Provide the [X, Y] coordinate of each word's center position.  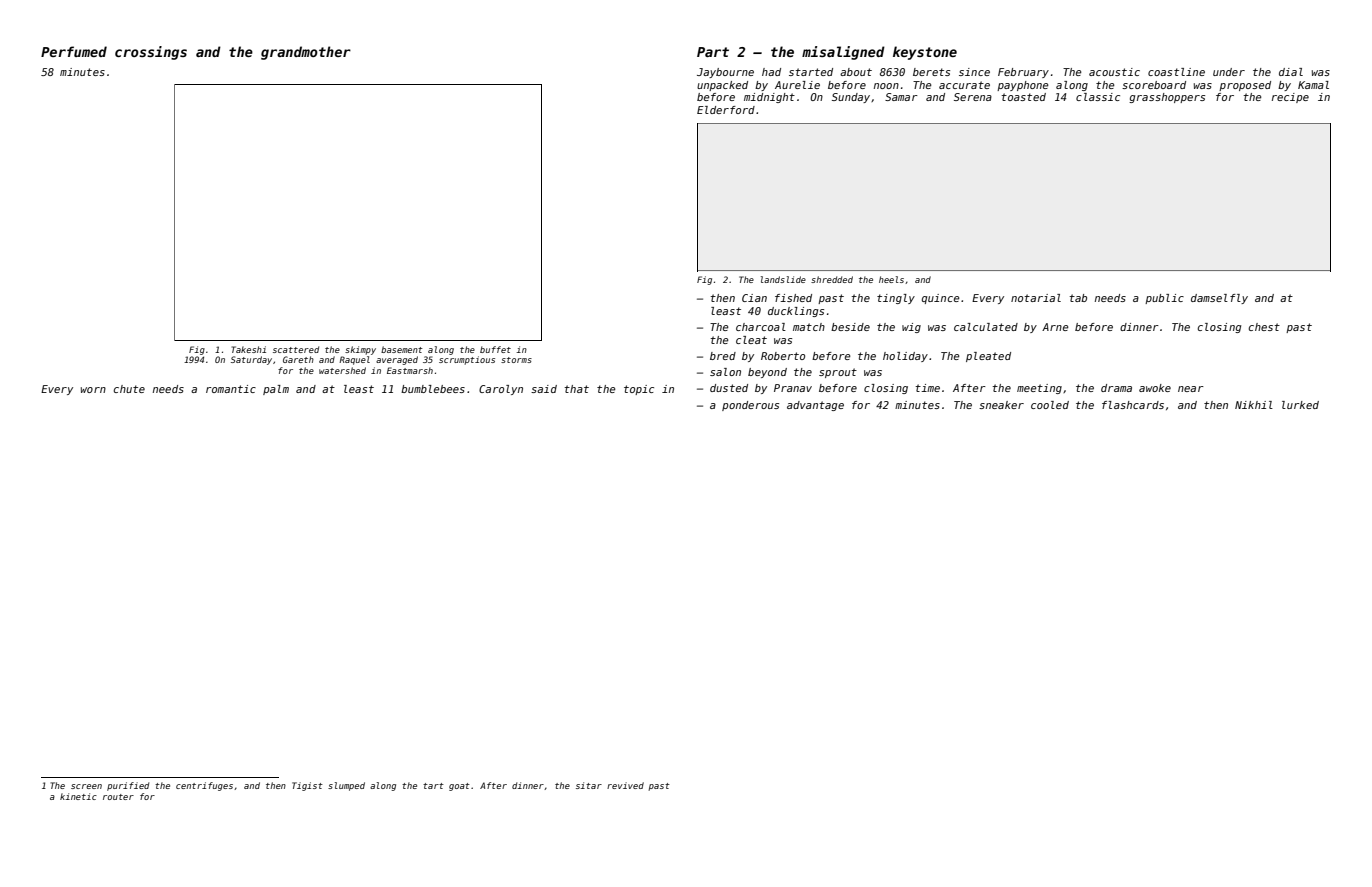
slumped [346, 786]
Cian [754, 298]
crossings [151, 53]
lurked [1300, 405]
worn [93, 390]
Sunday [851, 98]
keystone [925, 53]
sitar [589, 785]
